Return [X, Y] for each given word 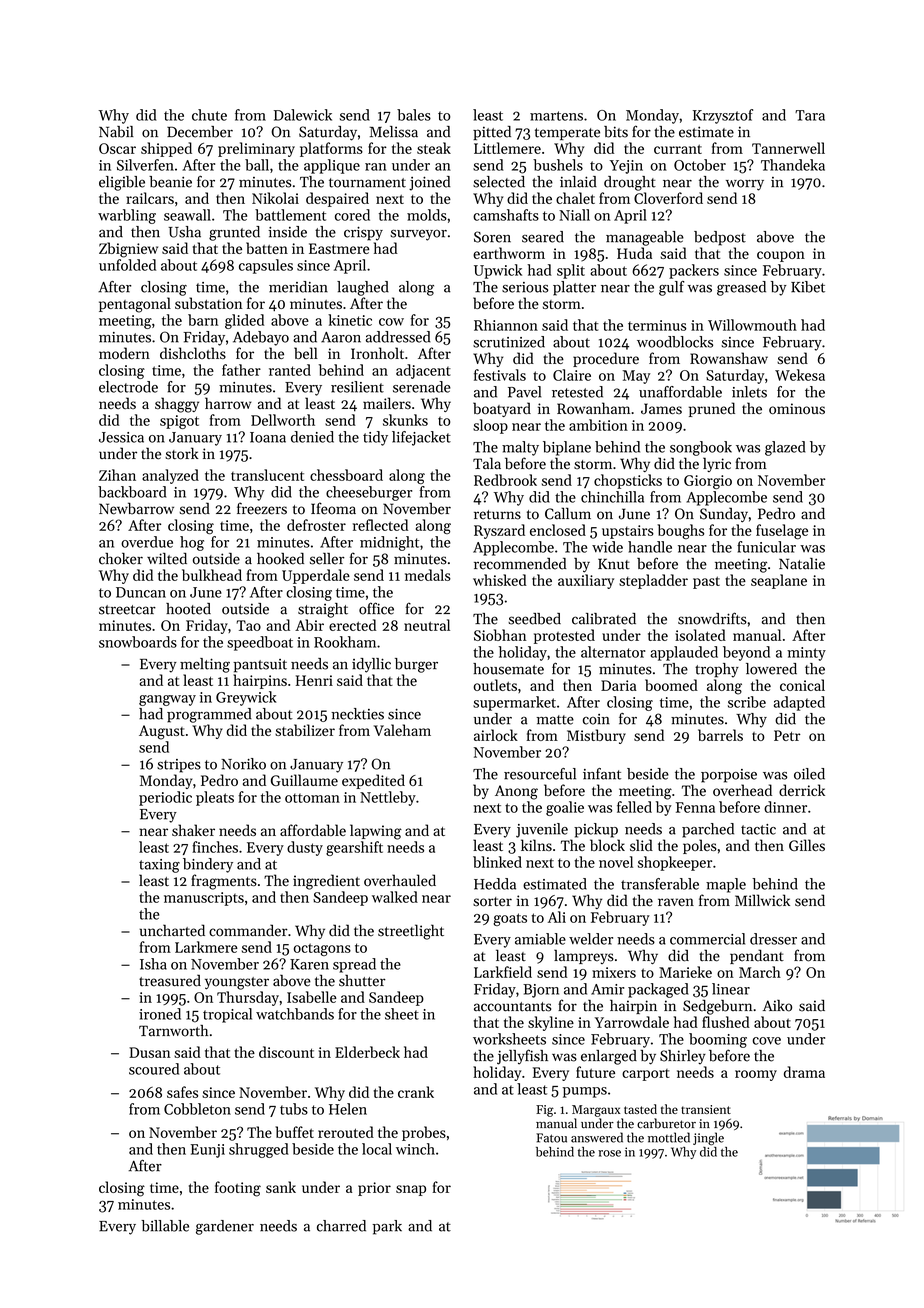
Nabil [116, 132]
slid [641, 845]
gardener [225, 1227]
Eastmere [339, 248]
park [387, 1227]
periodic [165, 798]
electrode [128, 387]
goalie [565, 808]
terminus [657, 325]
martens [556, 116]
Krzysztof [723, 116]
